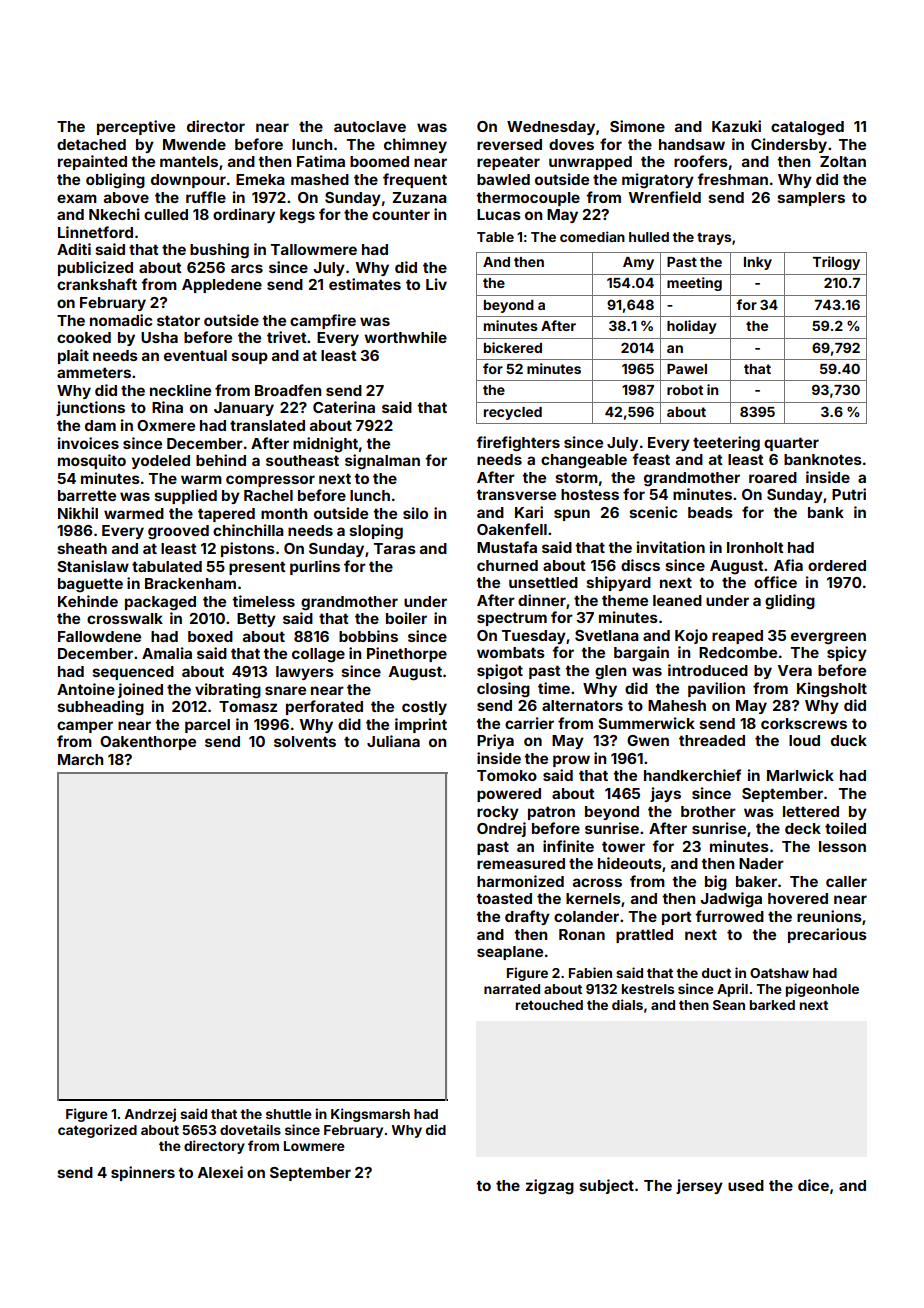 The height and width of the screenshot is (1308, 924). What do you see at coordinates (637, 126) in the screenshot?
I see `Simone` at bounding box center [637, 126].
